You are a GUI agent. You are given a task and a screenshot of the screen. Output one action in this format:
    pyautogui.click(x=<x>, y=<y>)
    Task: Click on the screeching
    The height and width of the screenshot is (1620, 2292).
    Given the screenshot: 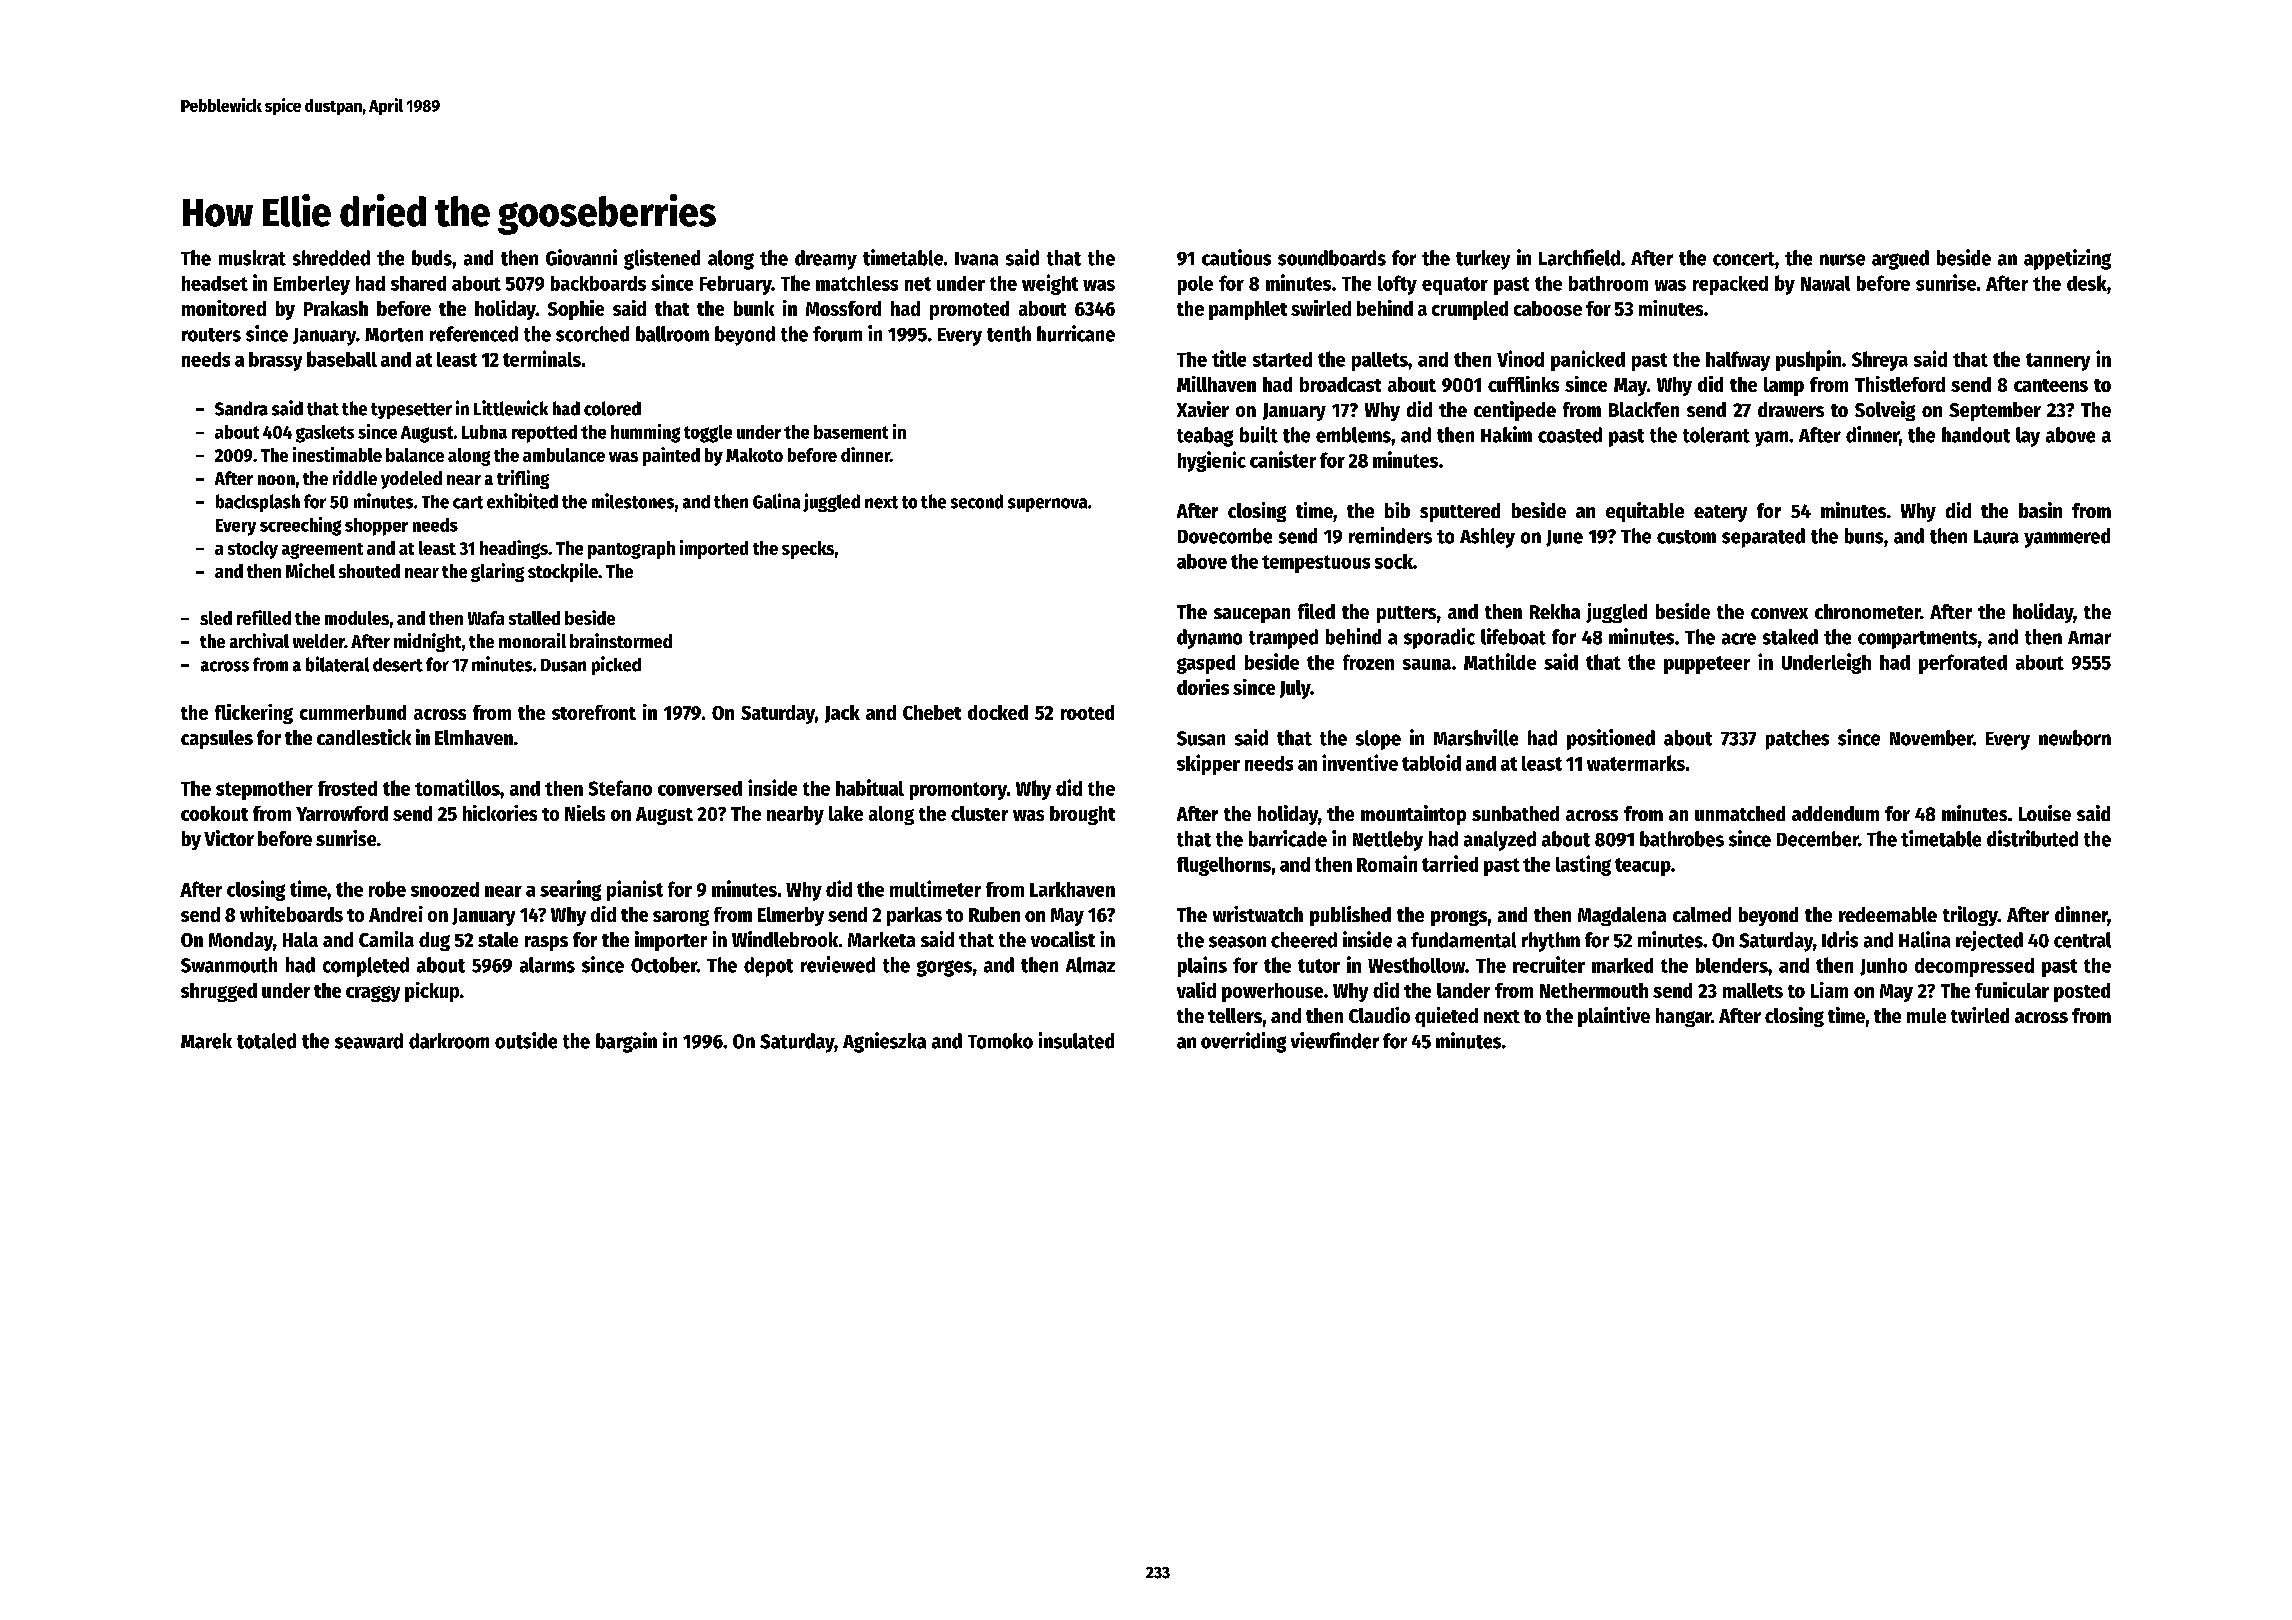 What is the action you would take?
    pyautogui.click(x=300, y=526)
